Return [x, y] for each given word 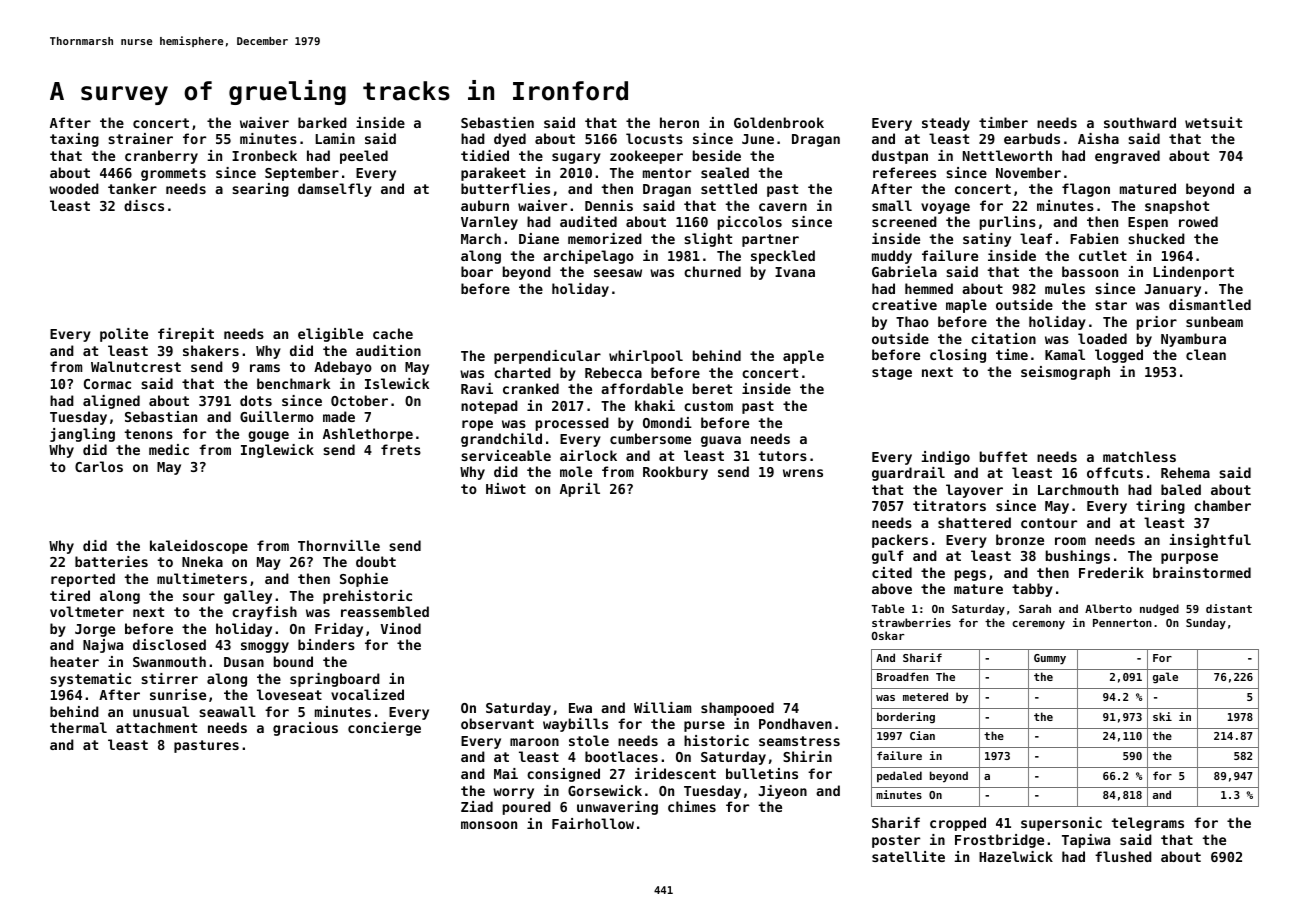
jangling [82, 435]
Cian [922, 735]
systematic [90, 680]
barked [322, 122]
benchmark [293, 383]
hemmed [929, 288]
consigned [563, 775]
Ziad [477, 806]
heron [679, 122]
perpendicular [547, 357]
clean [1206, 354]
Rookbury [675, 473]
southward [1140, 122]
